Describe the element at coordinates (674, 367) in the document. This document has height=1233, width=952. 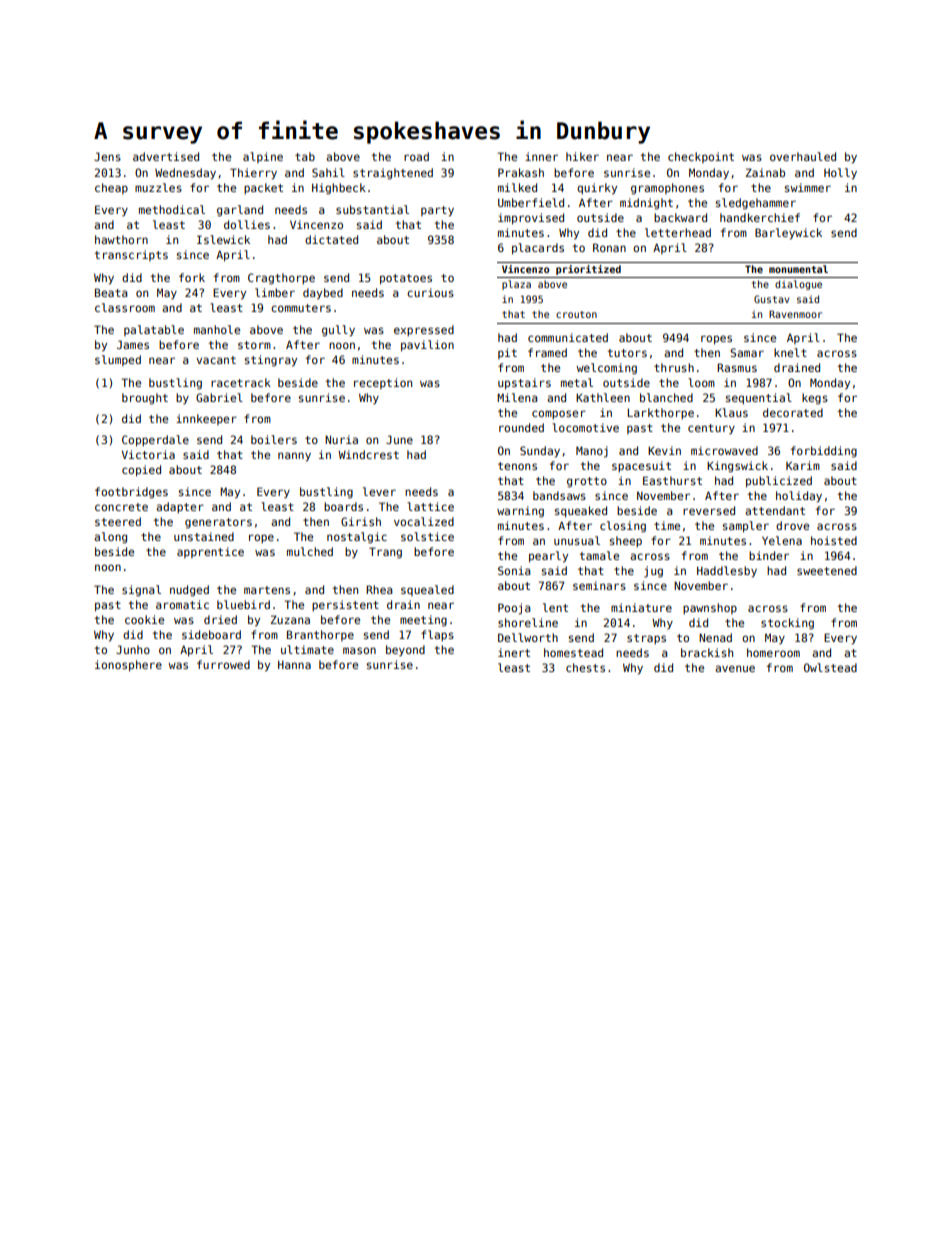
I see `thrush` at that location.
